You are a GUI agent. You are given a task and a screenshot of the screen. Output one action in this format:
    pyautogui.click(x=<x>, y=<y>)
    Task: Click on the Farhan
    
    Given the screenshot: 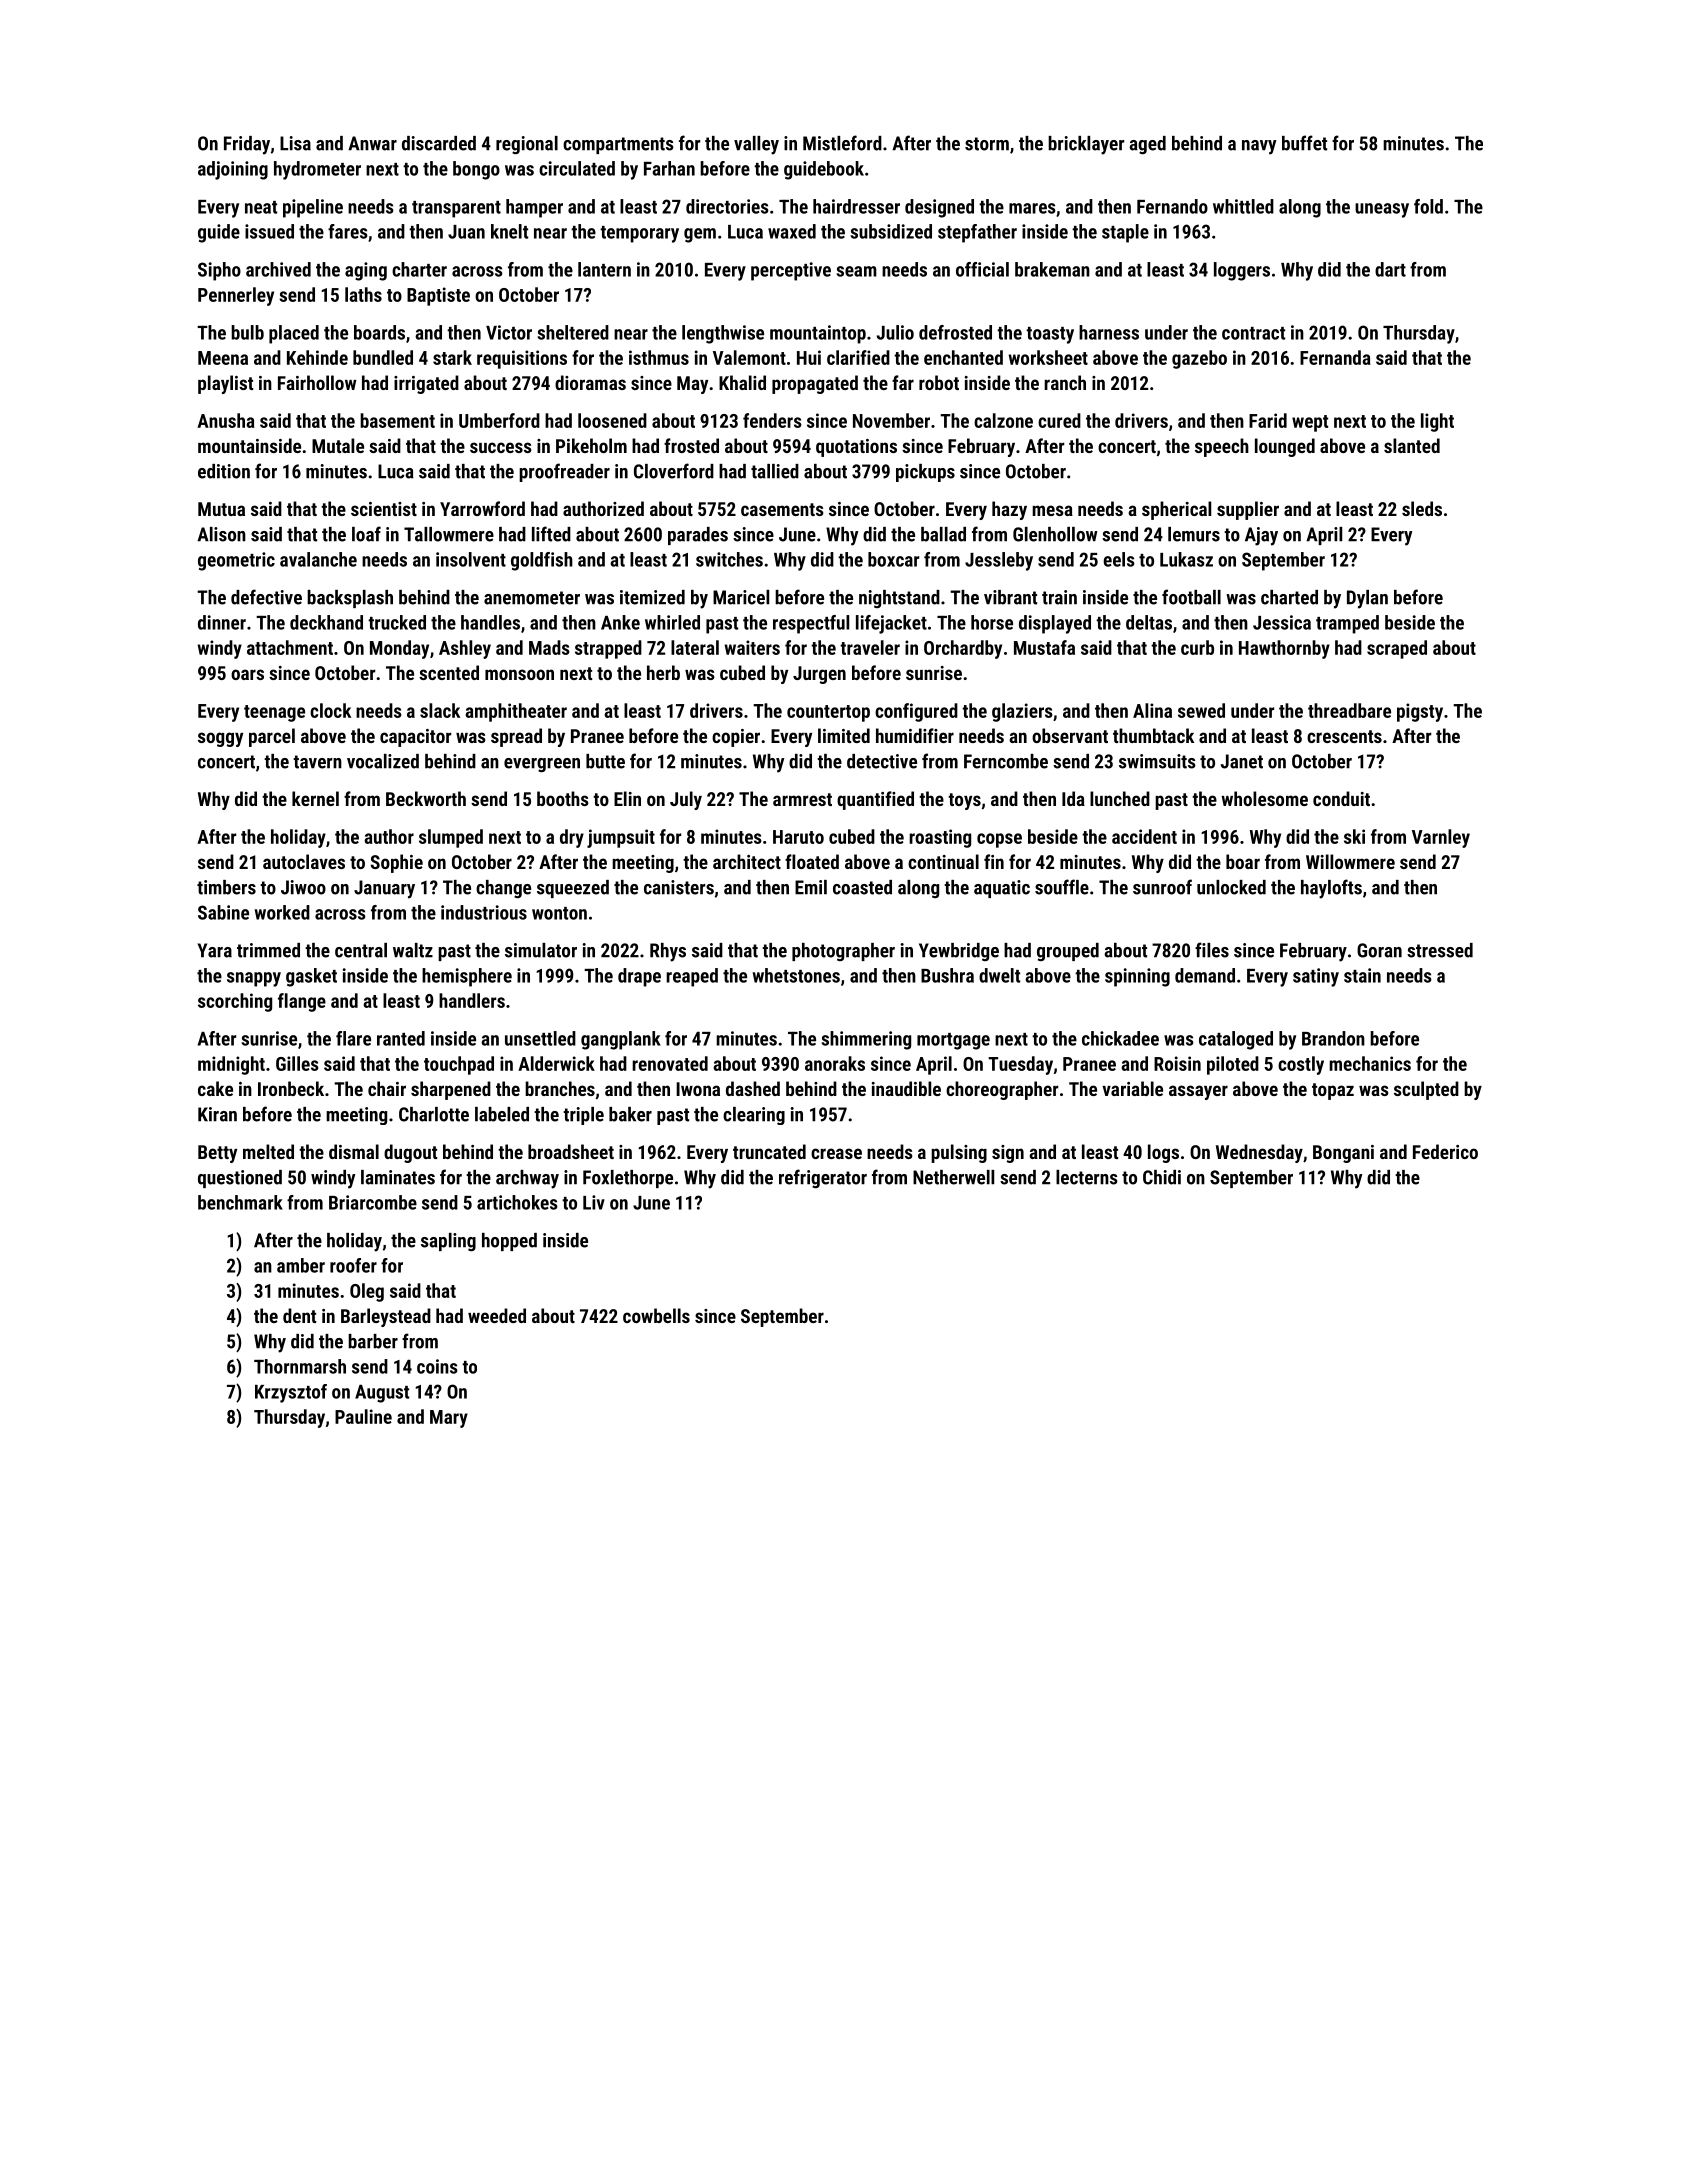 What is the action you would take?
    pyautogui.click(x=669, y=168)
